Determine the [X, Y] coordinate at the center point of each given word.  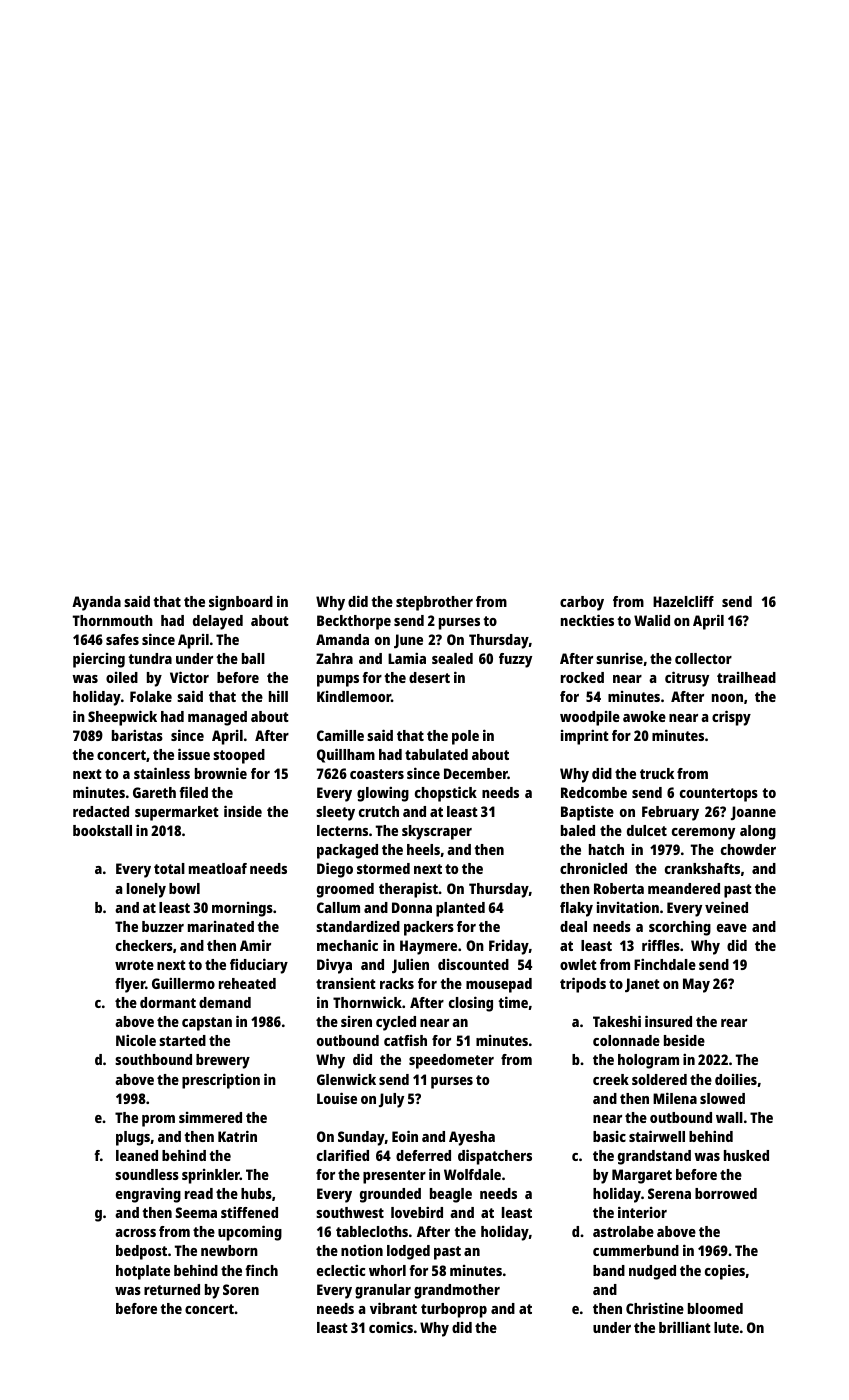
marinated [221, 926]
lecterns [342, 830]
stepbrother [434, 603]
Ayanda [96, 603]
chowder [748, 849]
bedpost [141, 1252]
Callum [338, 907]
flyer [130, 985]
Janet [642, 985]
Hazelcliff [683, 601]
